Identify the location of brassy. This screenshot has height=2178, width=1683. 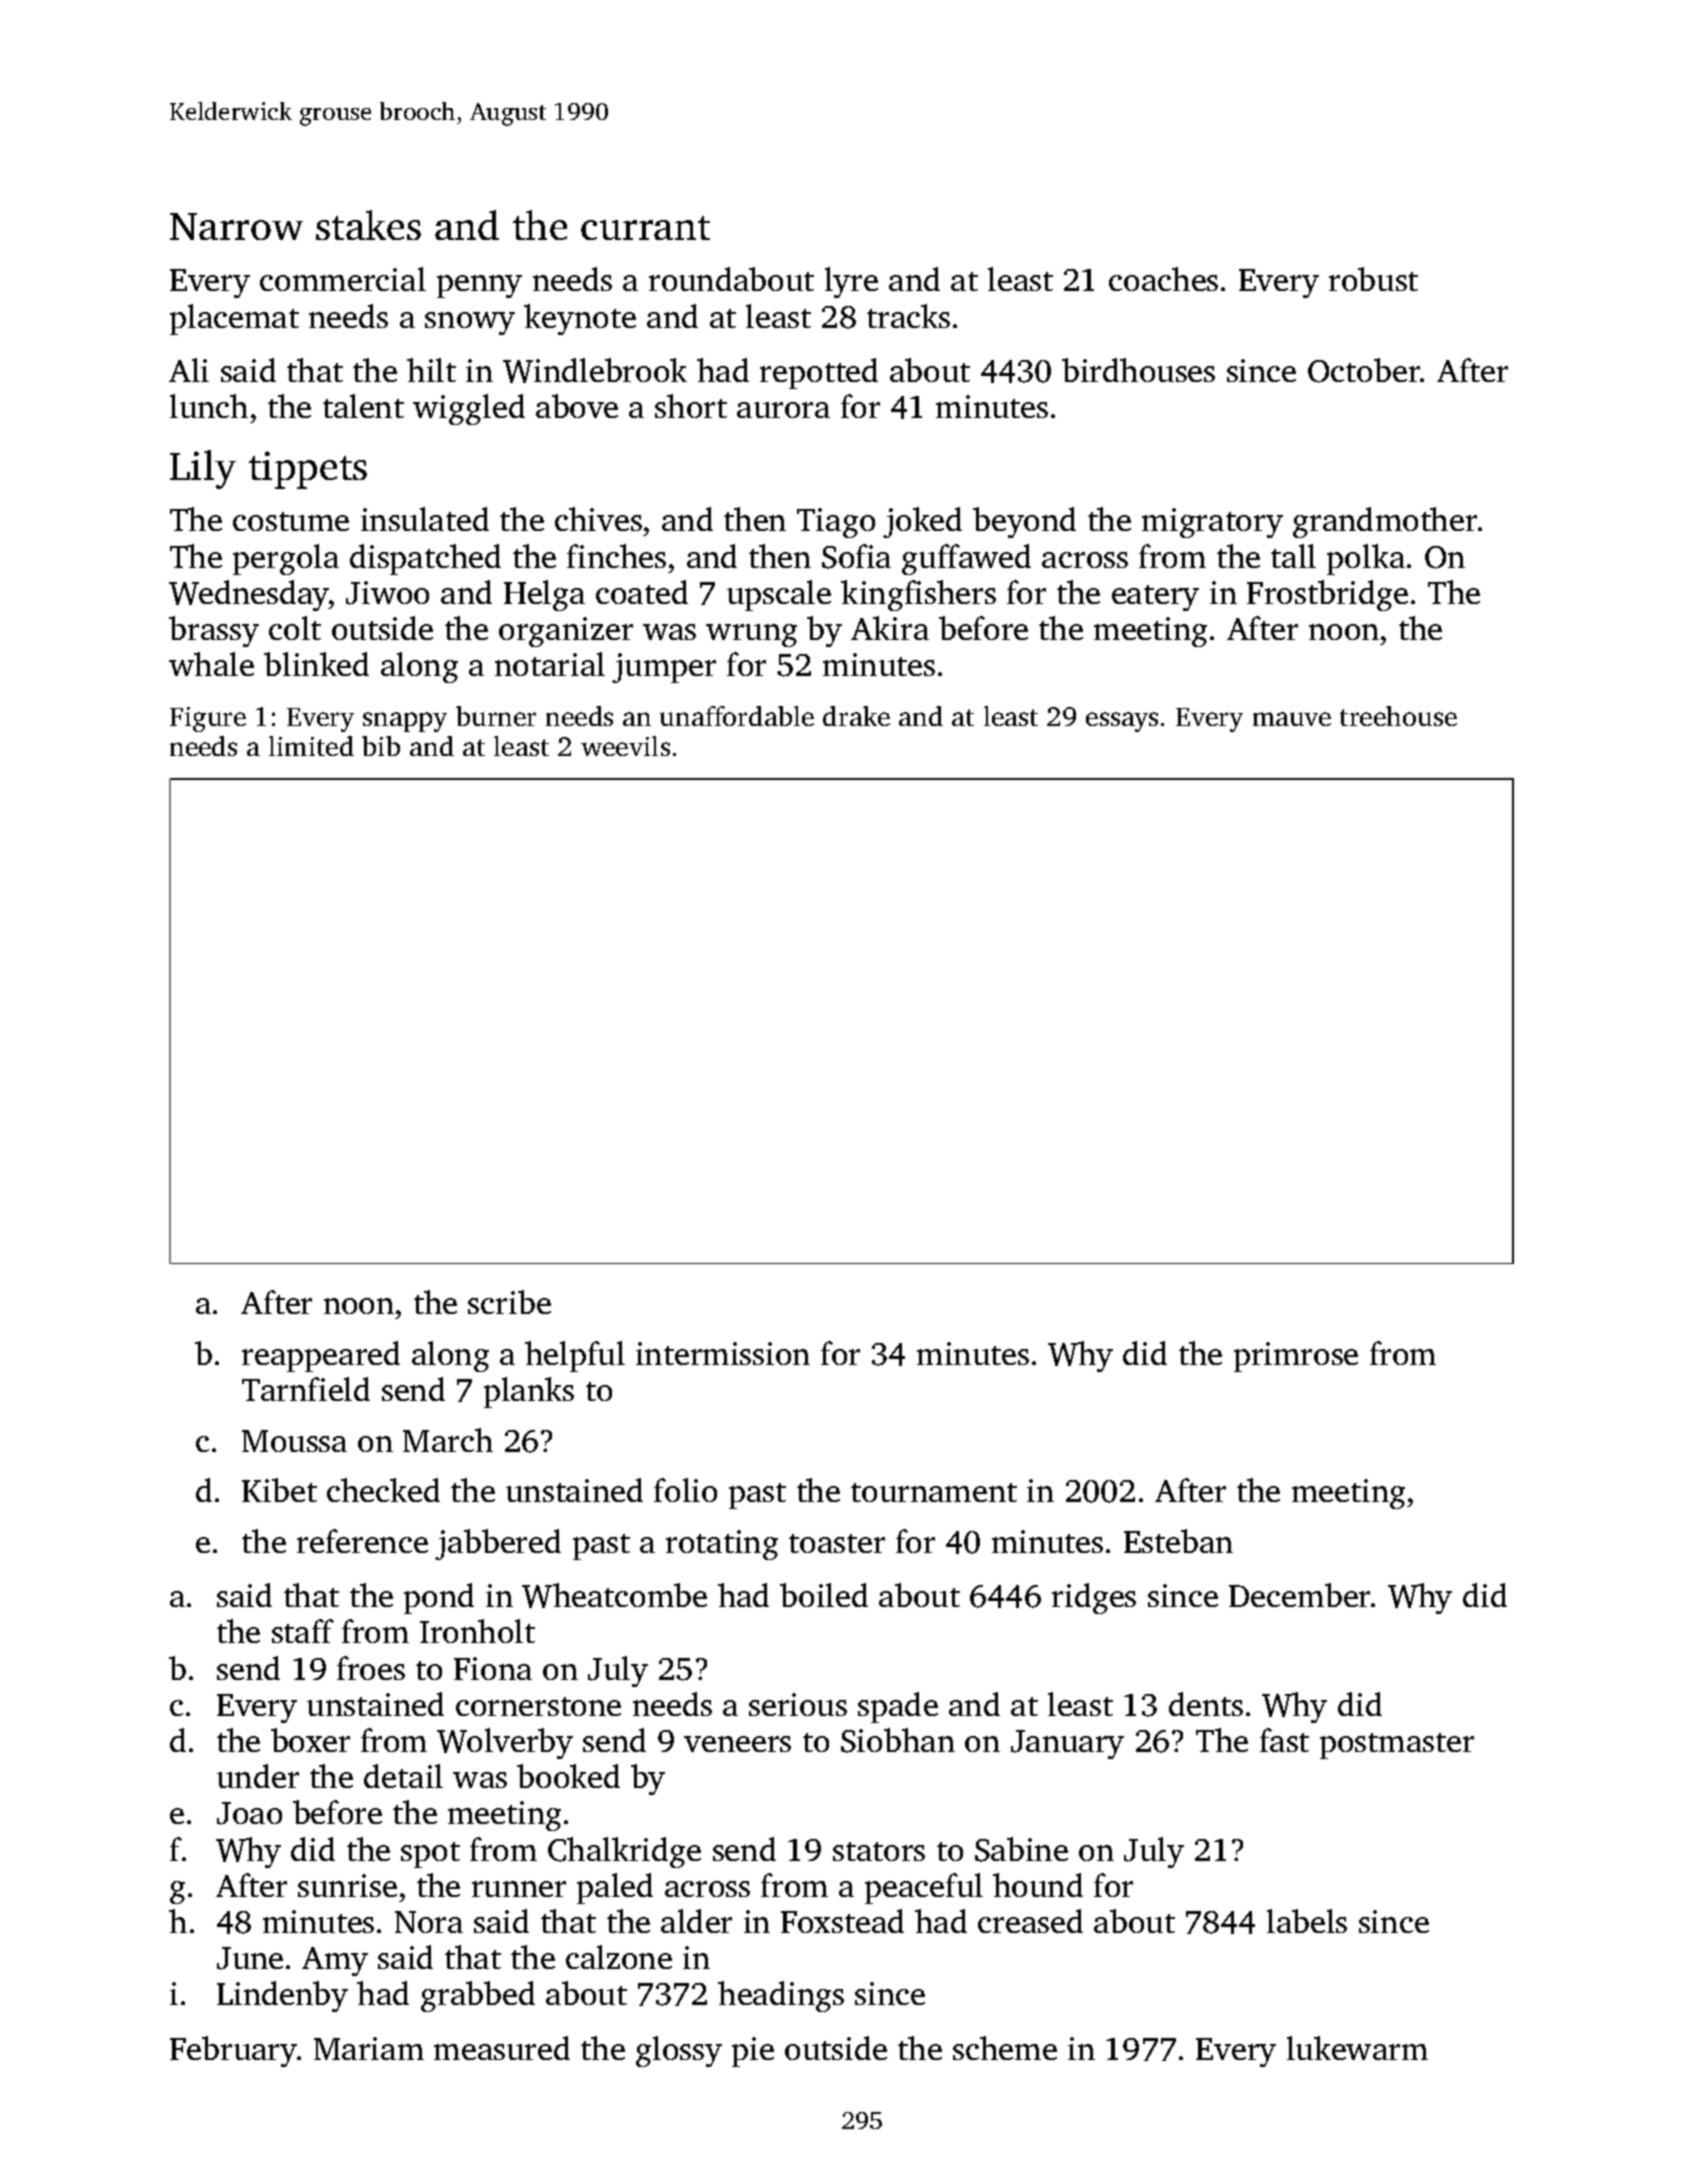
(214, 631).
